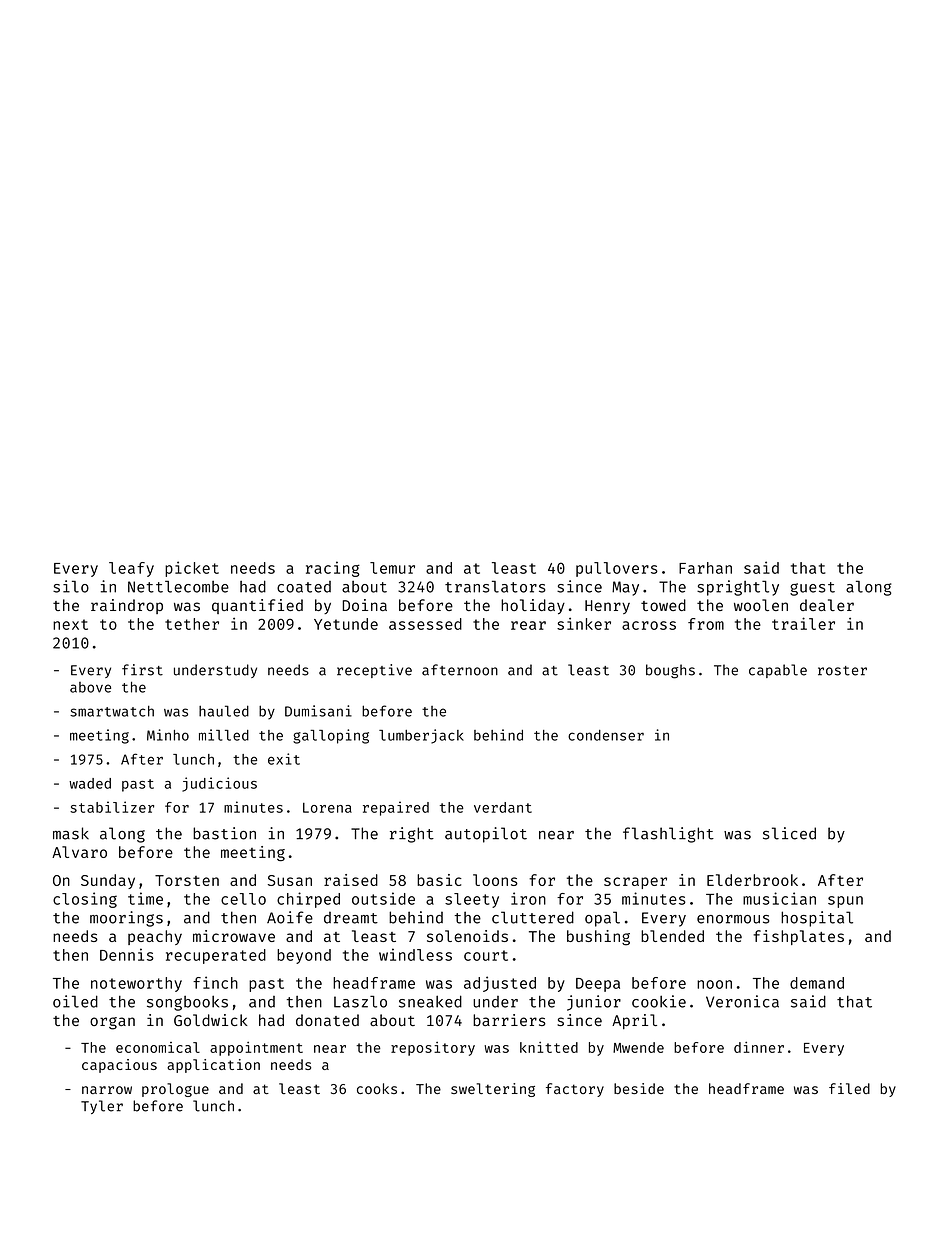  What do you see at coordinates (705, 568) in the document?
I see `Farhan` at bounding box center [705, 568].
